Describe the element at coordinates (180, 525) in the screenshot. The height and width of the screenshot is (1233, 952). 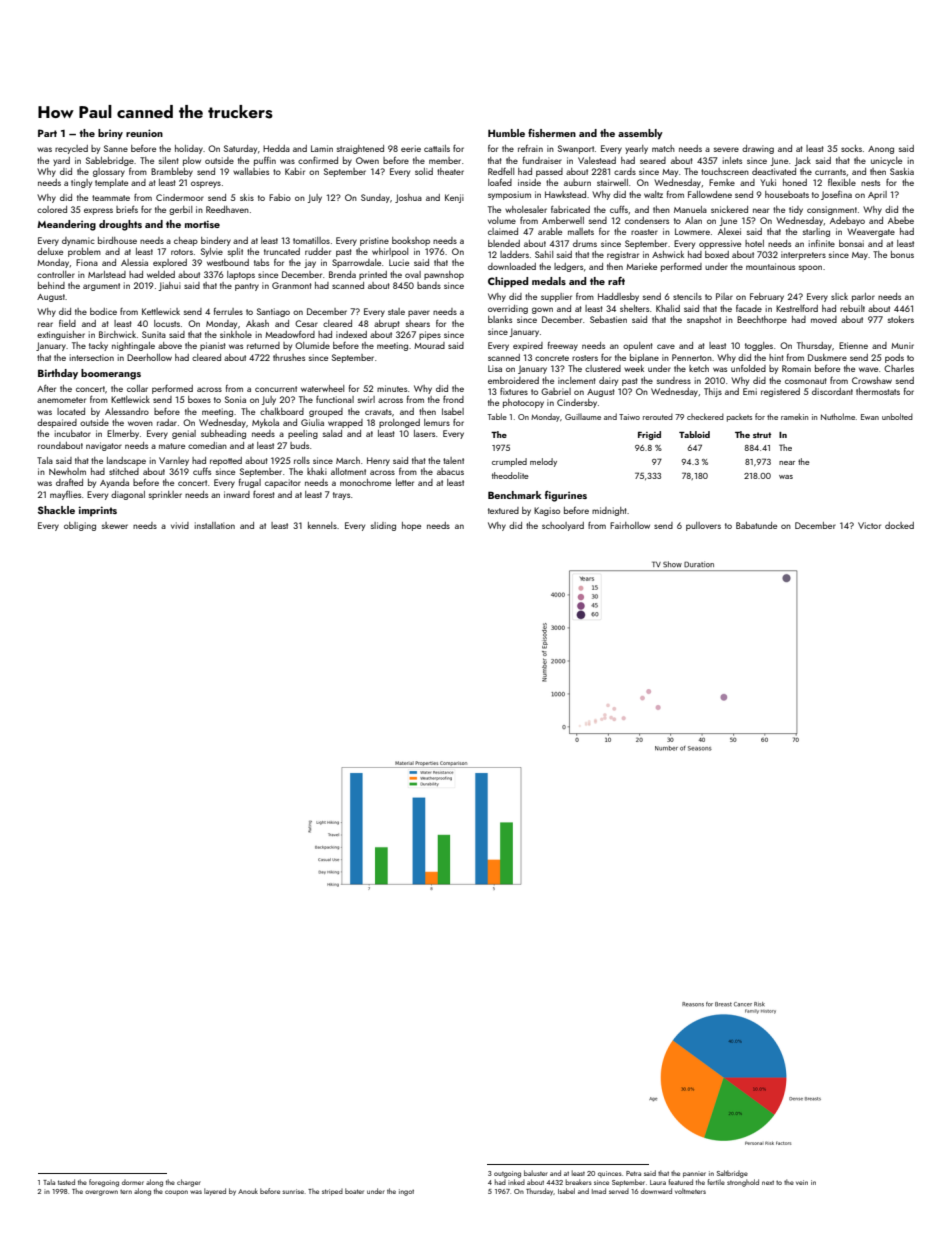
I see `vivid` at that location.
